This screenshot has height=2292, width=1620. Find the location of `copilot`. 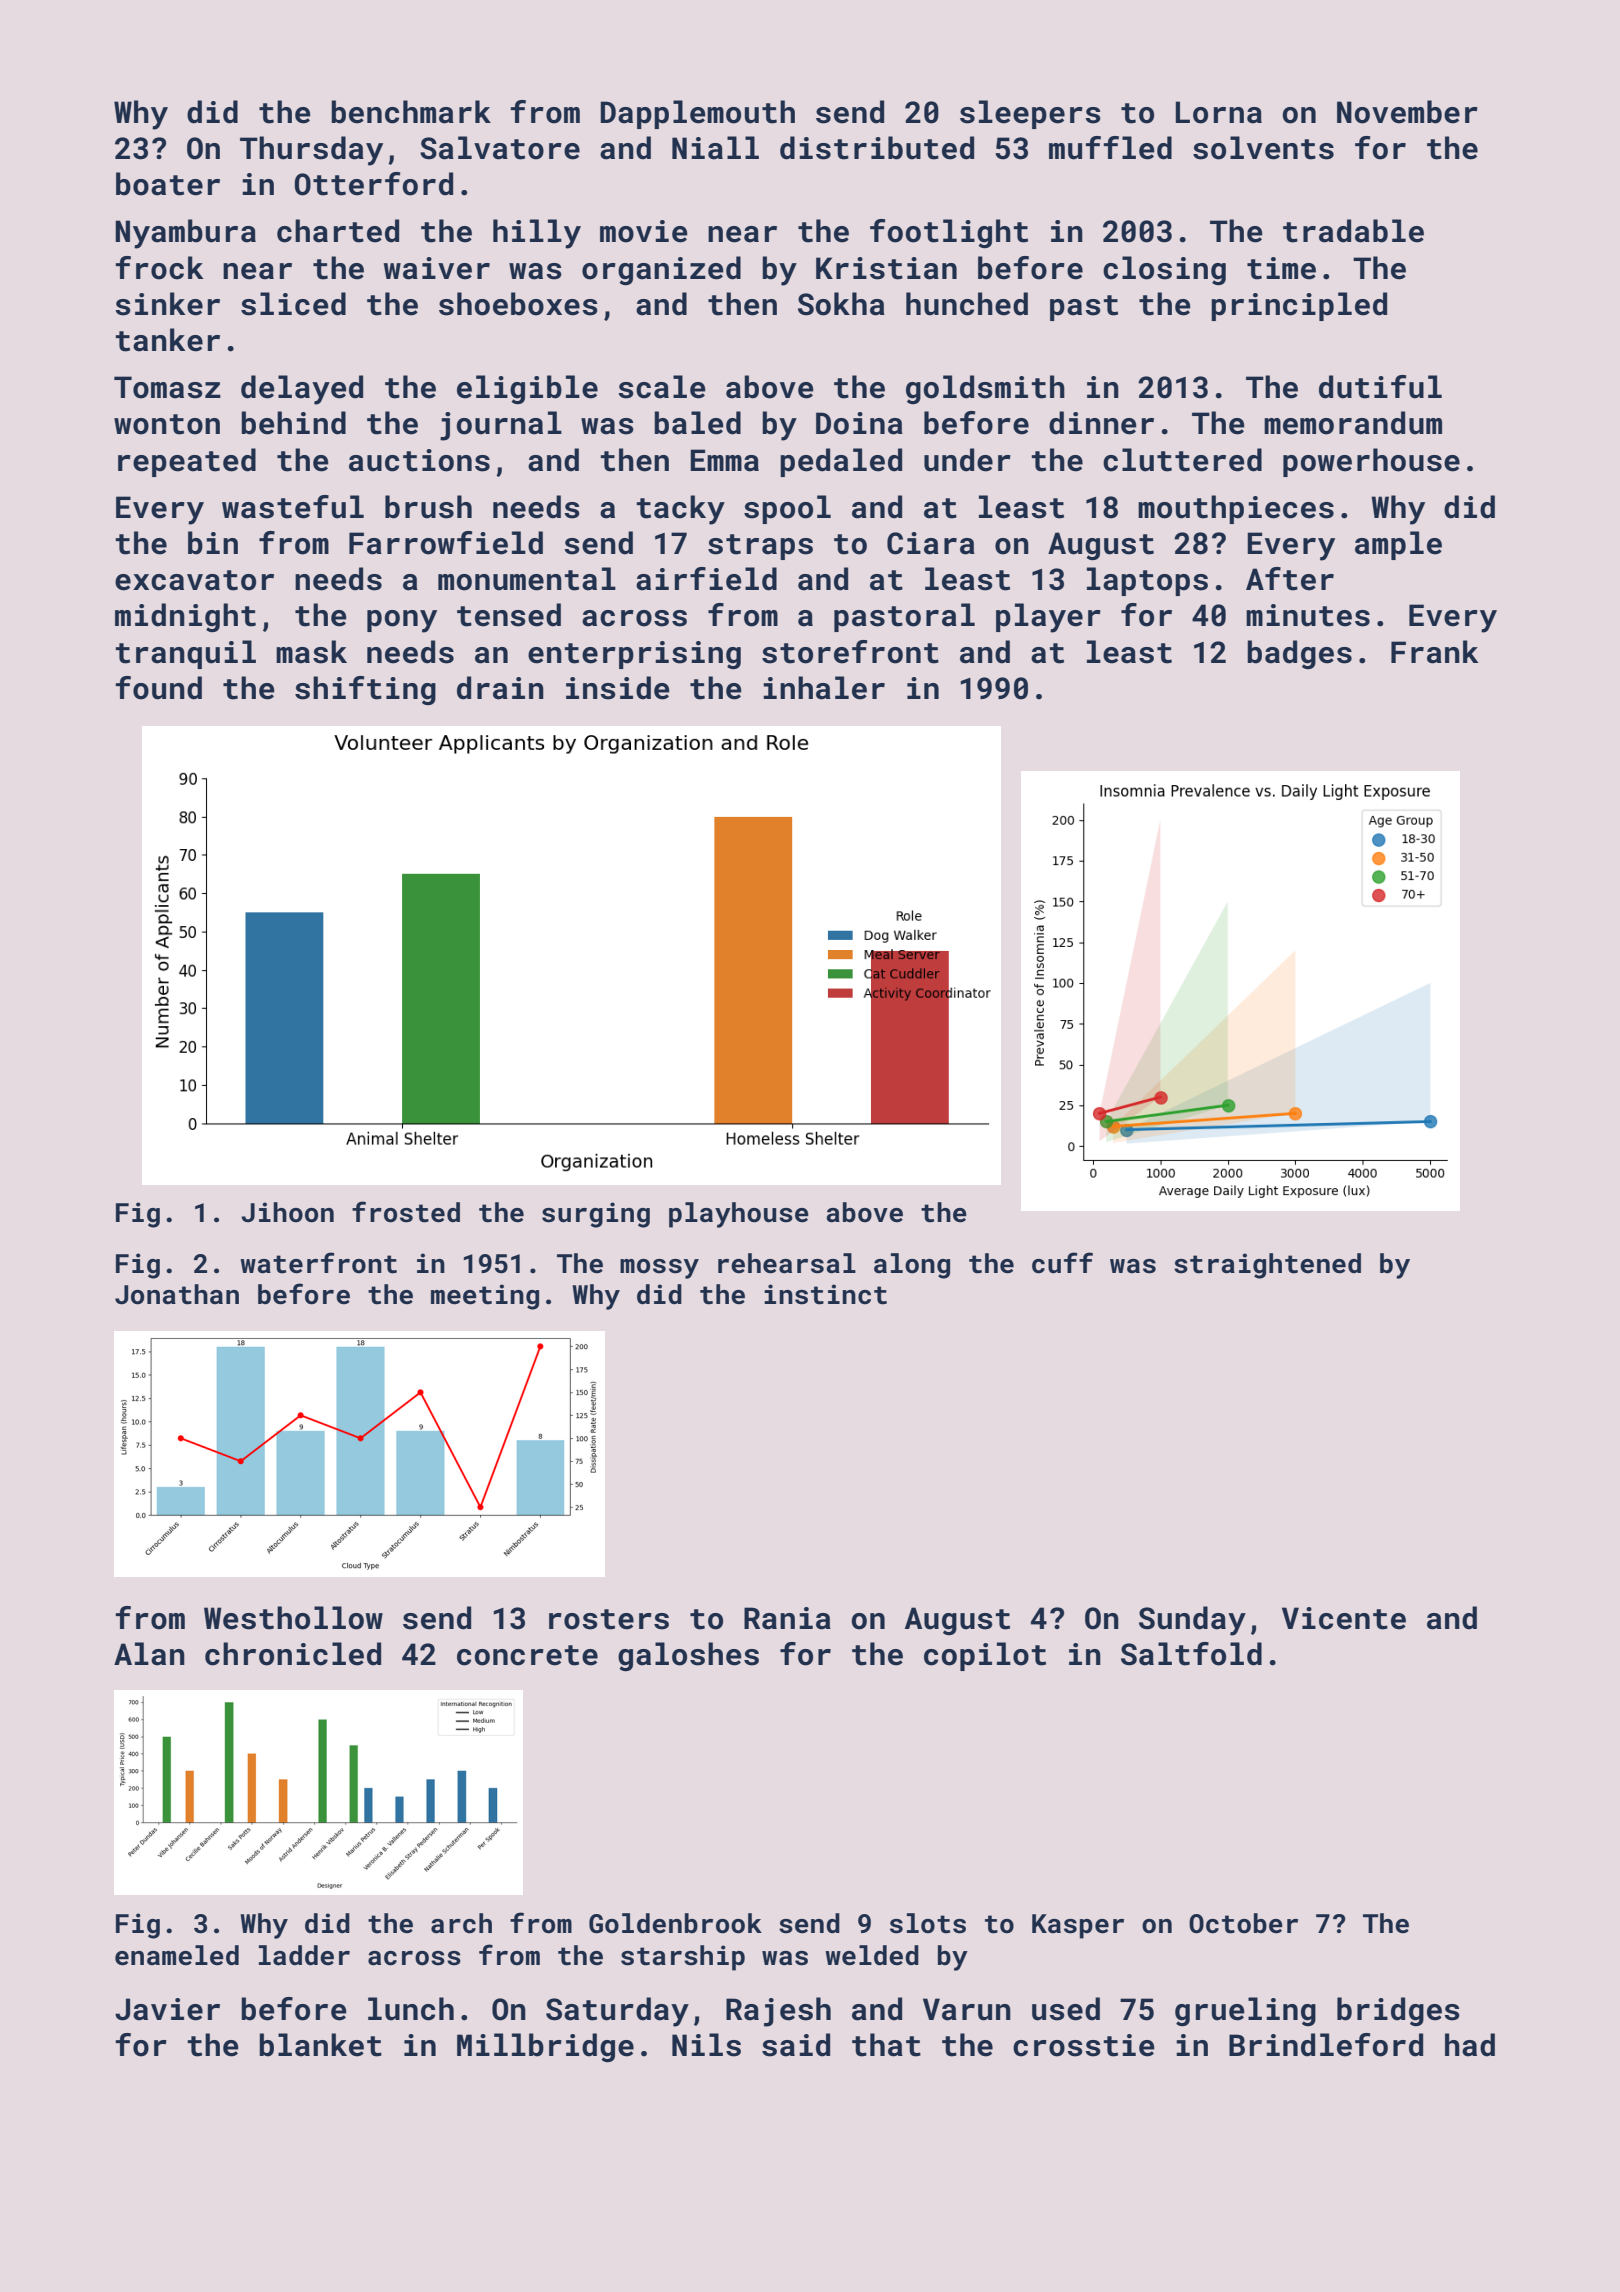

copilot is located at coordinates (985, 1656).
